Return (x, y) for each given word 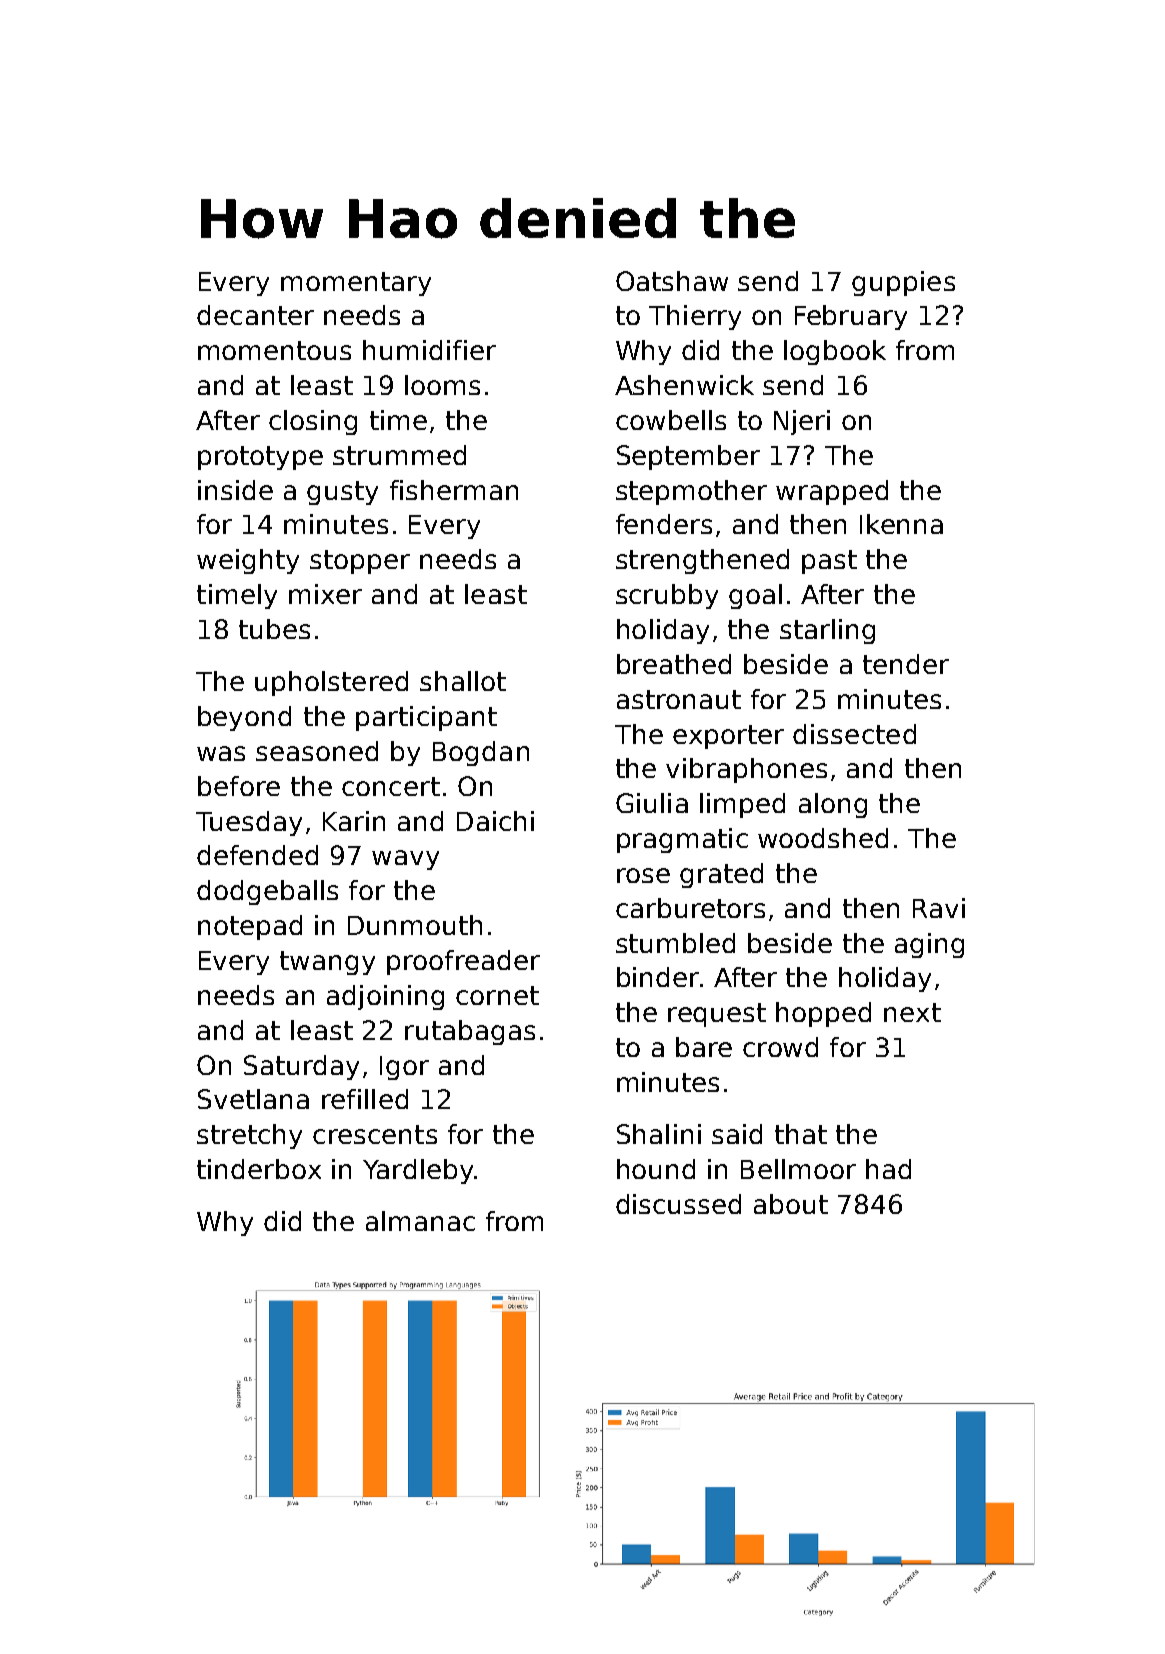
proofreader (463, 962)
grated (721, 875)
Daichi (495, 821)
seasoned (317, 751)
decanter (255, 315)
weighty (248, 561)
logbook (835, 352)
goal (755, 596)
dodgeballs (267, 892)
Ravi (939, 908)
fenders (664, 524)
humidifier (429, 350)
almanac (420, 1221)
